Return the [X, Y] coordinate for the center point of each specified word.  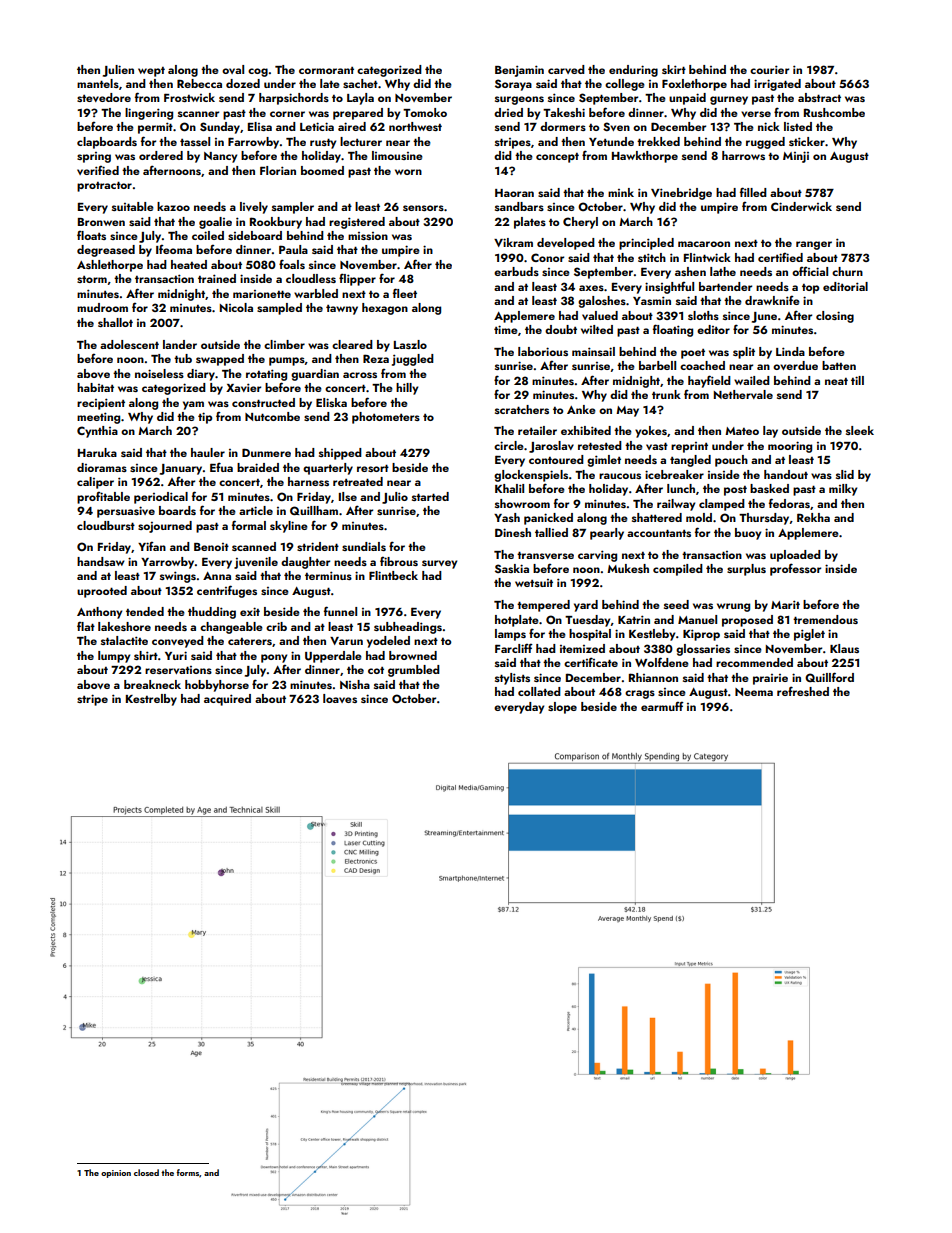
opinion [116, 1174]
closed [146, 1172]
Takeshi [564, 112]
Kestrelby [151, 700]
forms [187, 1172]
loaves [340, 698]
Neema [754, 692]
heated [189, 264]
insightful [669, 287]
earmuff [662, 706]
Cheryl [580, 223]
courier [769, 69]
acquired [227, 700]
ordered [161, 155]
